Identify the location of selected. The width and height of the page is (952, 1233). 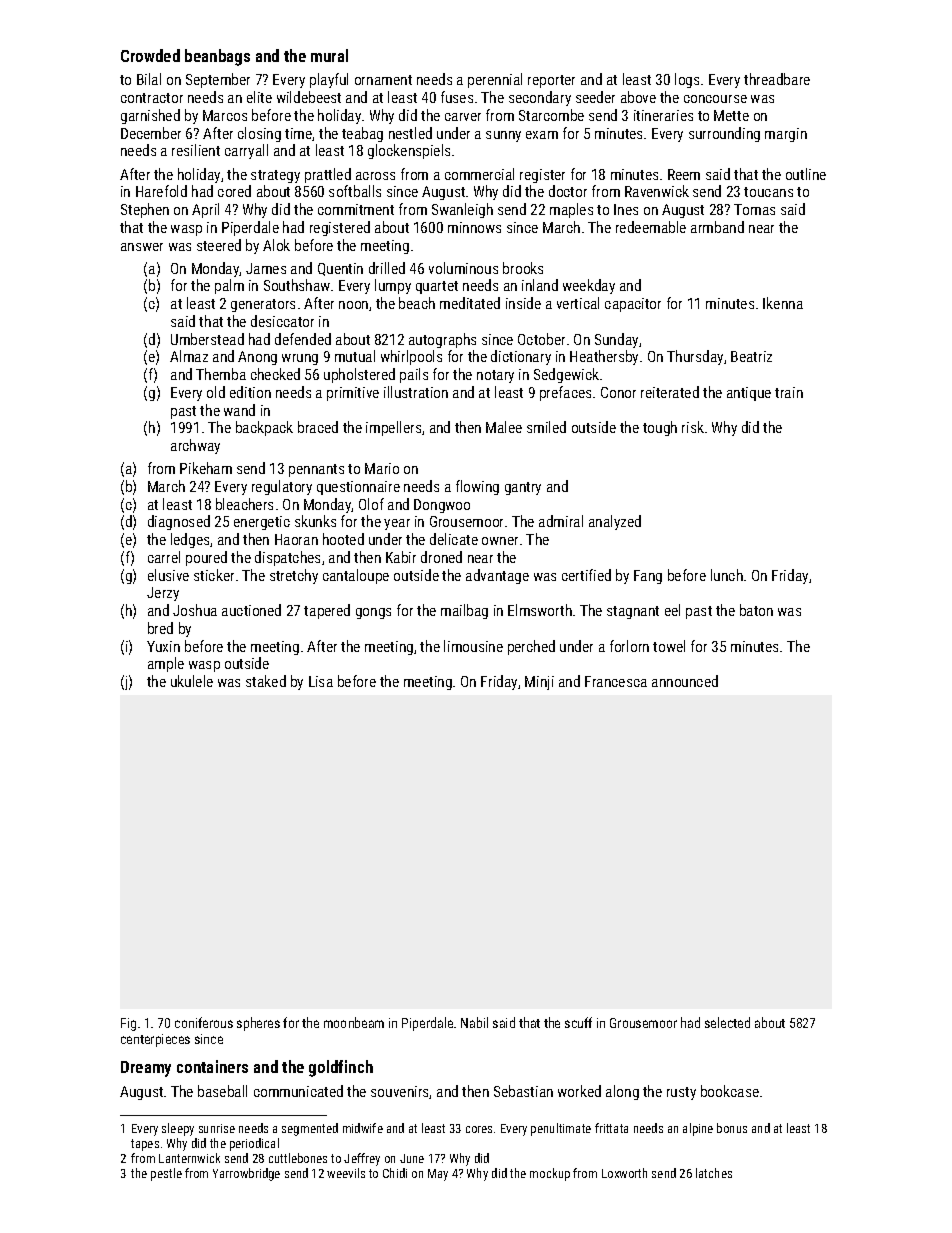
(727, 1022).
